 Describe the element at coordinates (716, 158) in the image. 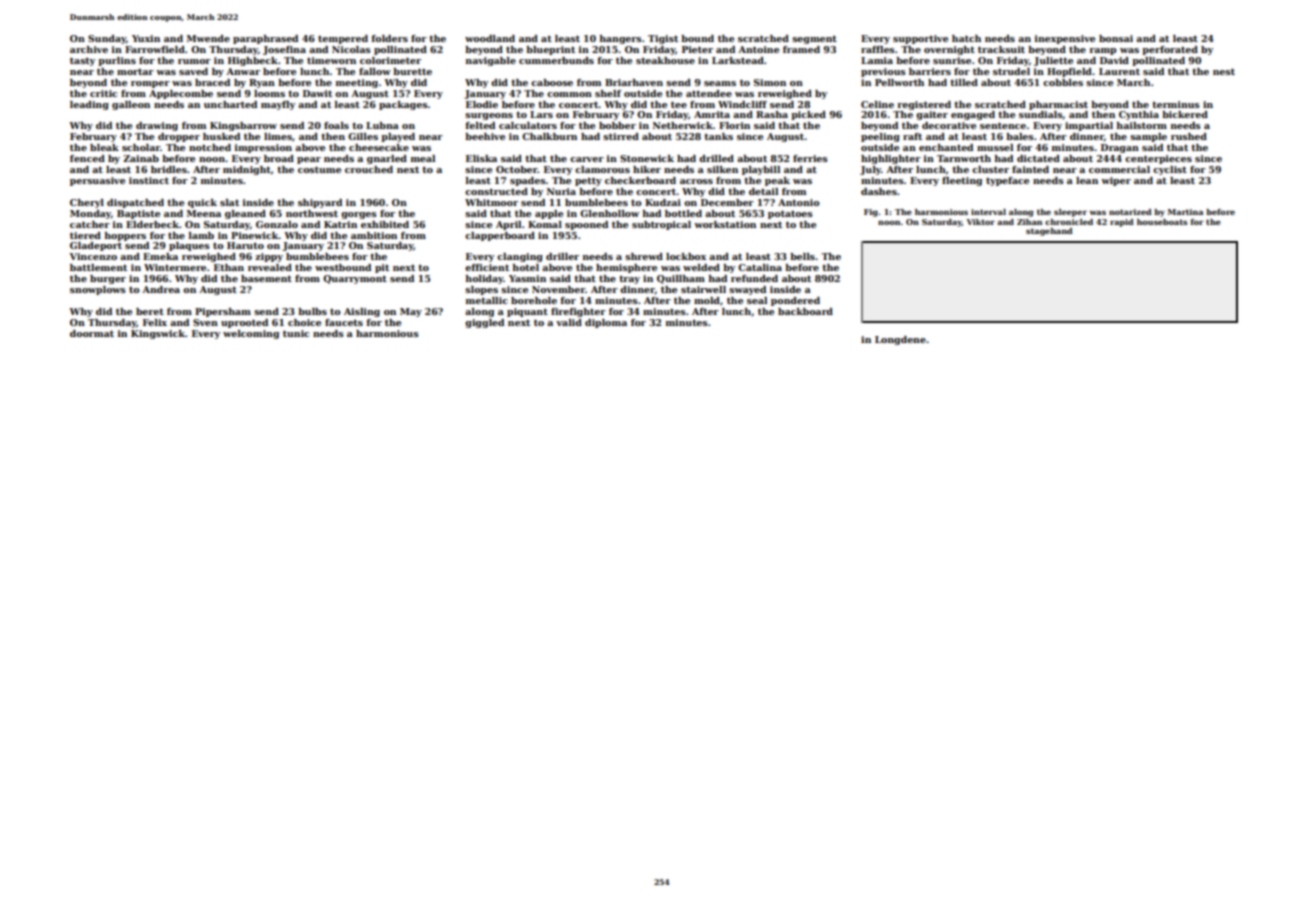

I see `drilled` at that location.
